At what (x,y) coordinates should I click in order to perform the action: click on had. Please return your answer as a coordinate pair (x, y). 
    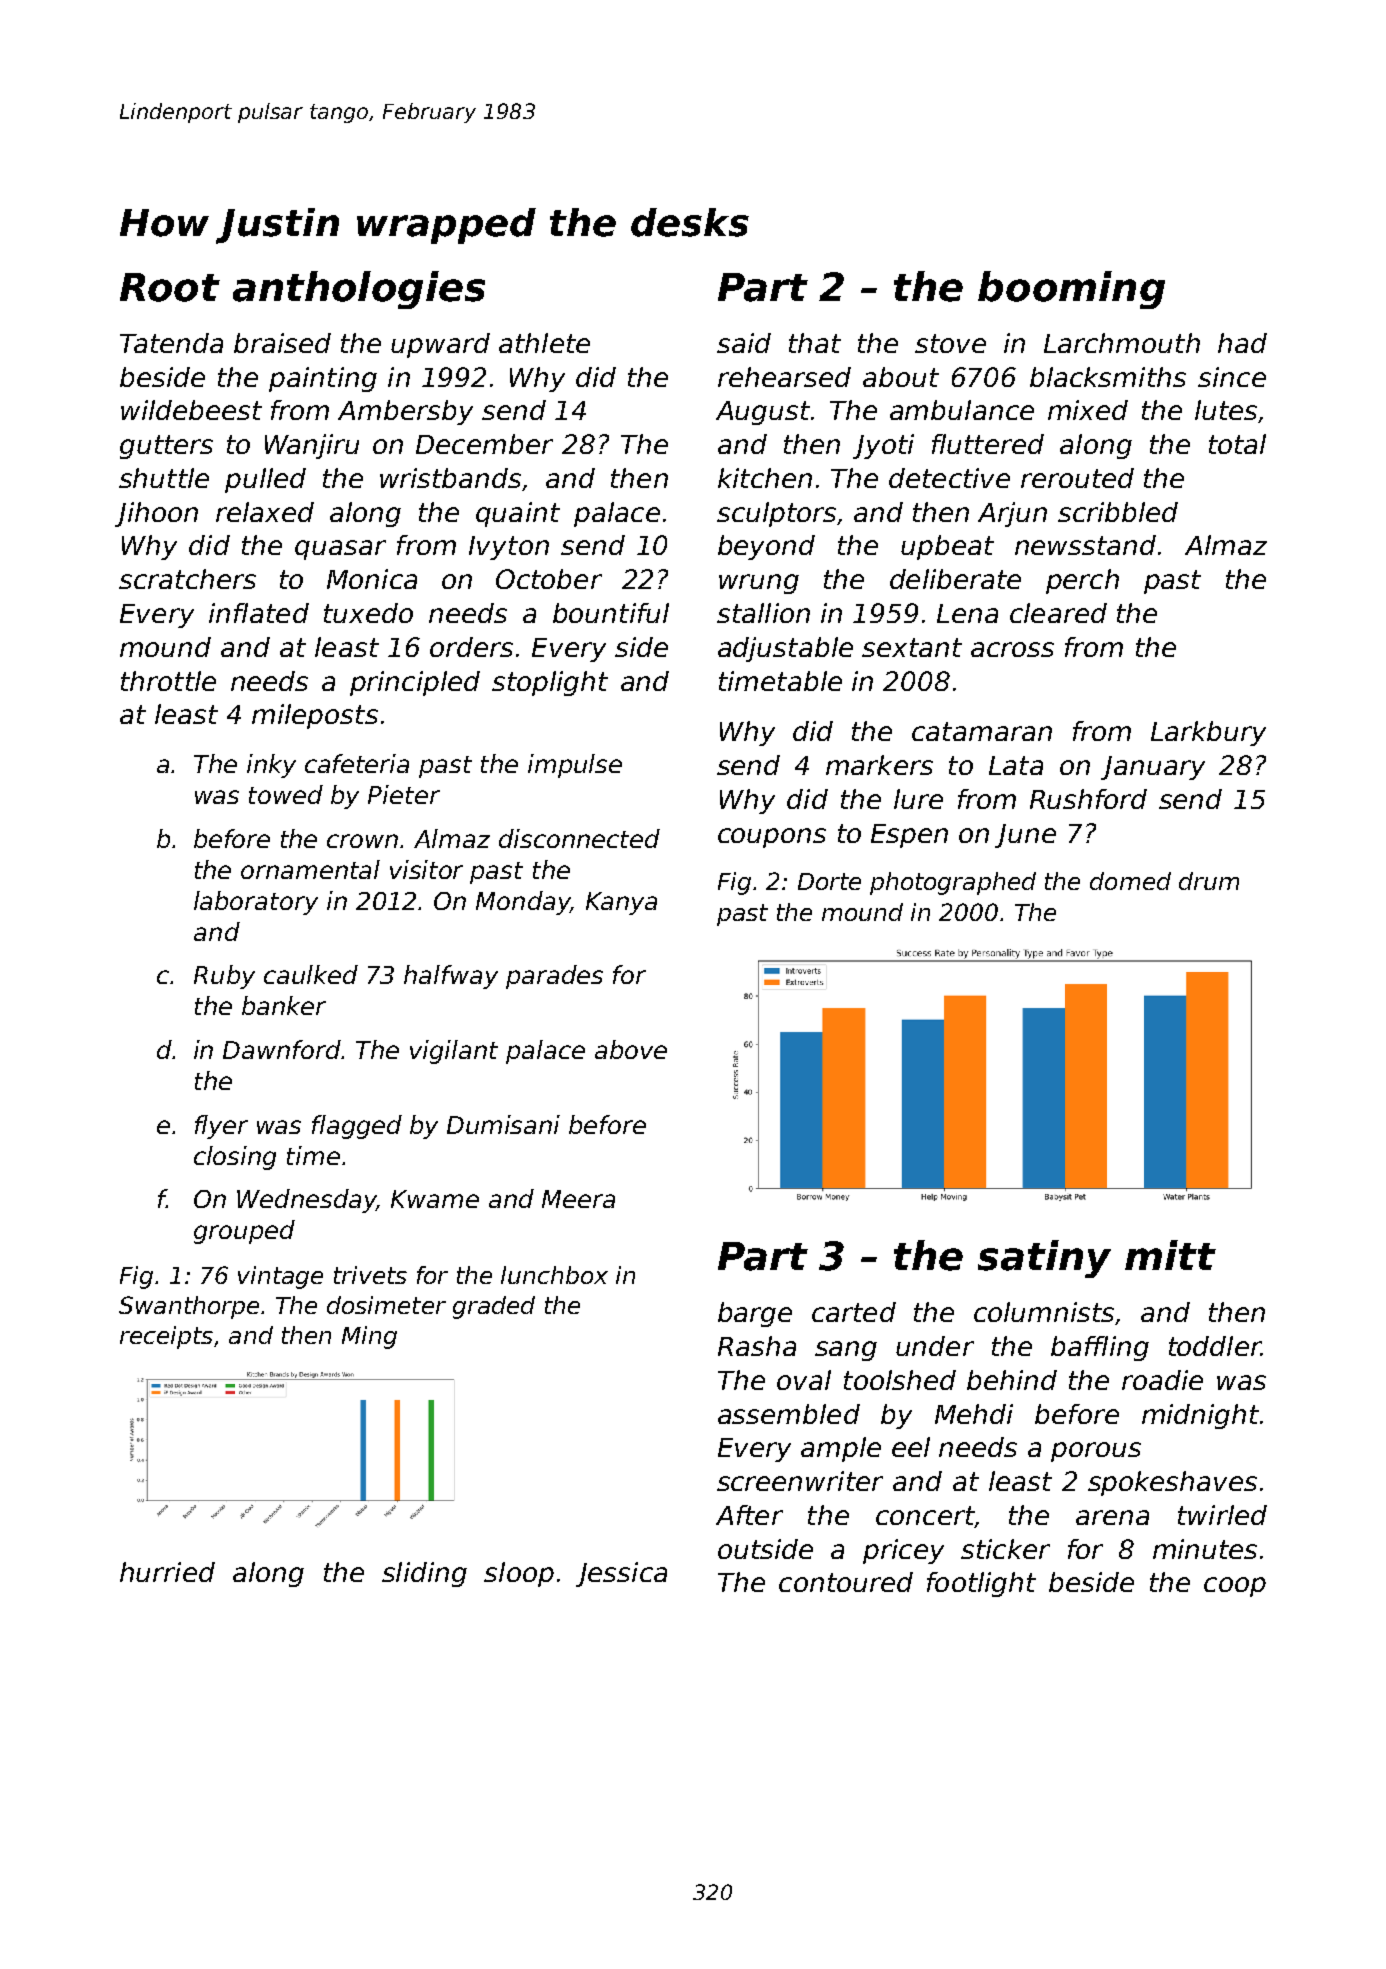
    Looking at the image, I should click on (1242, 343).
